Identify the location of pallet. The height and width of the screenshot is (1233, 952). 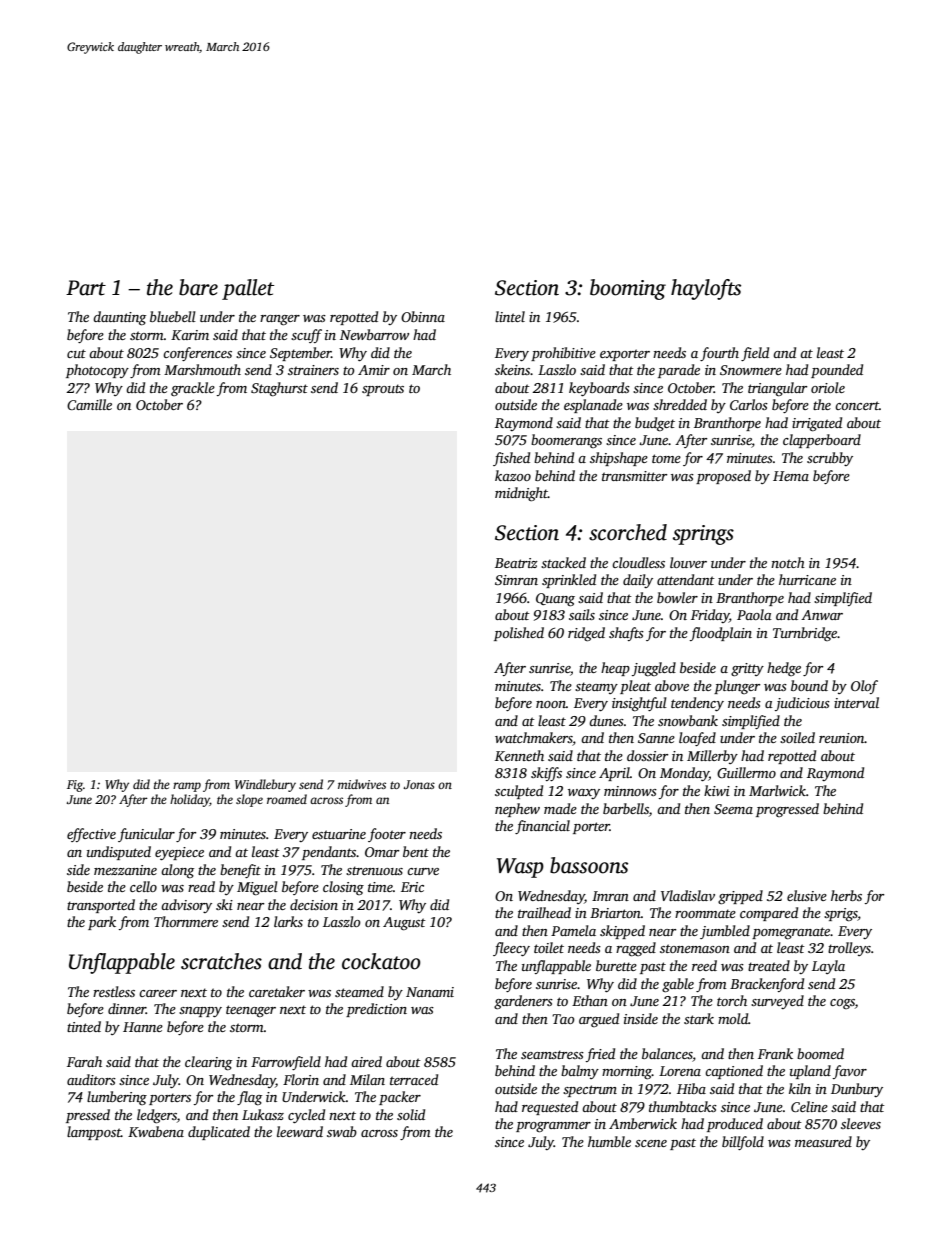
(248, 289).
